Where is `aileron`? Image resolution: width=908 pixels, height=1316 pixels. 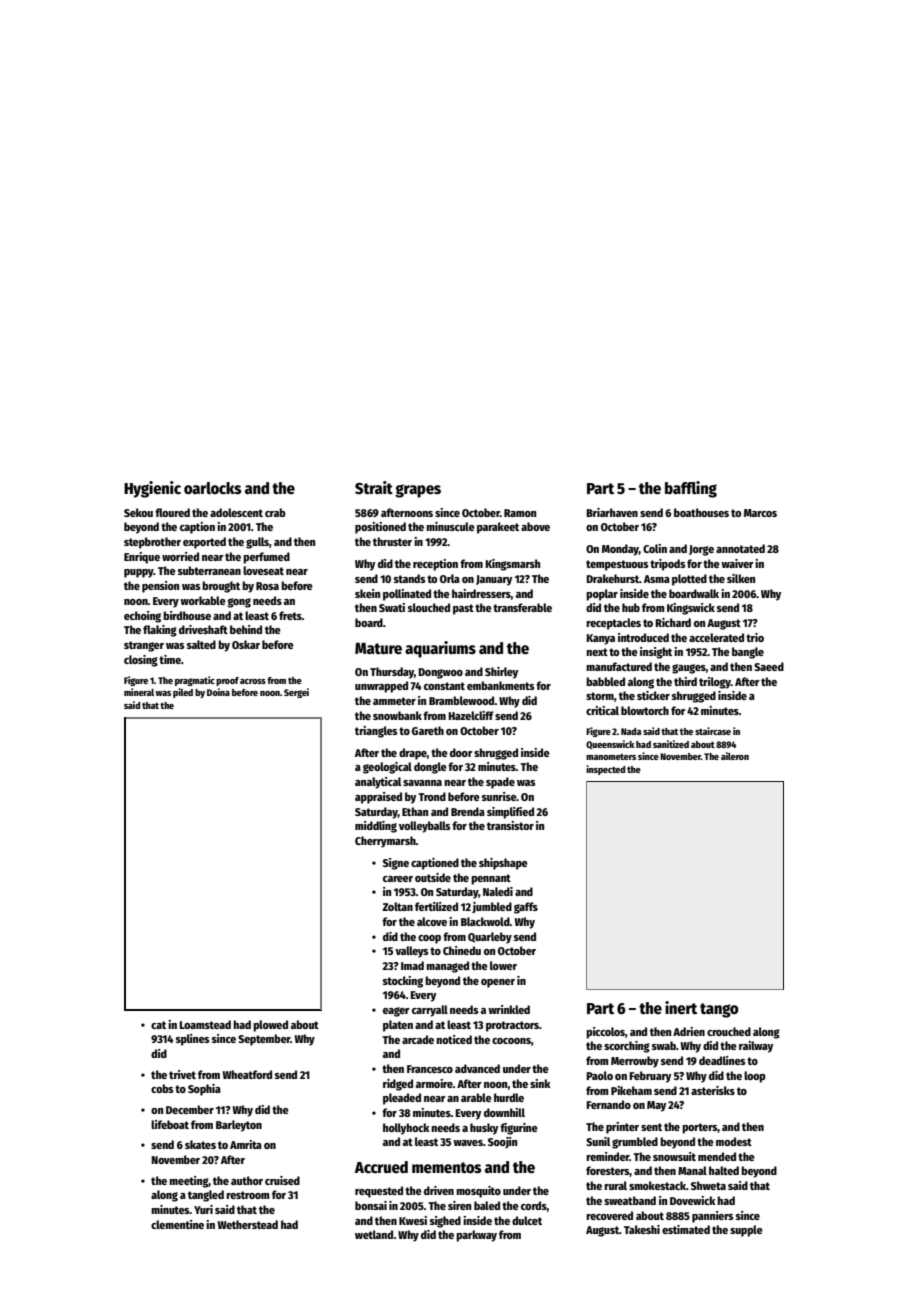 aileron is located at coordinates (735, 756).
